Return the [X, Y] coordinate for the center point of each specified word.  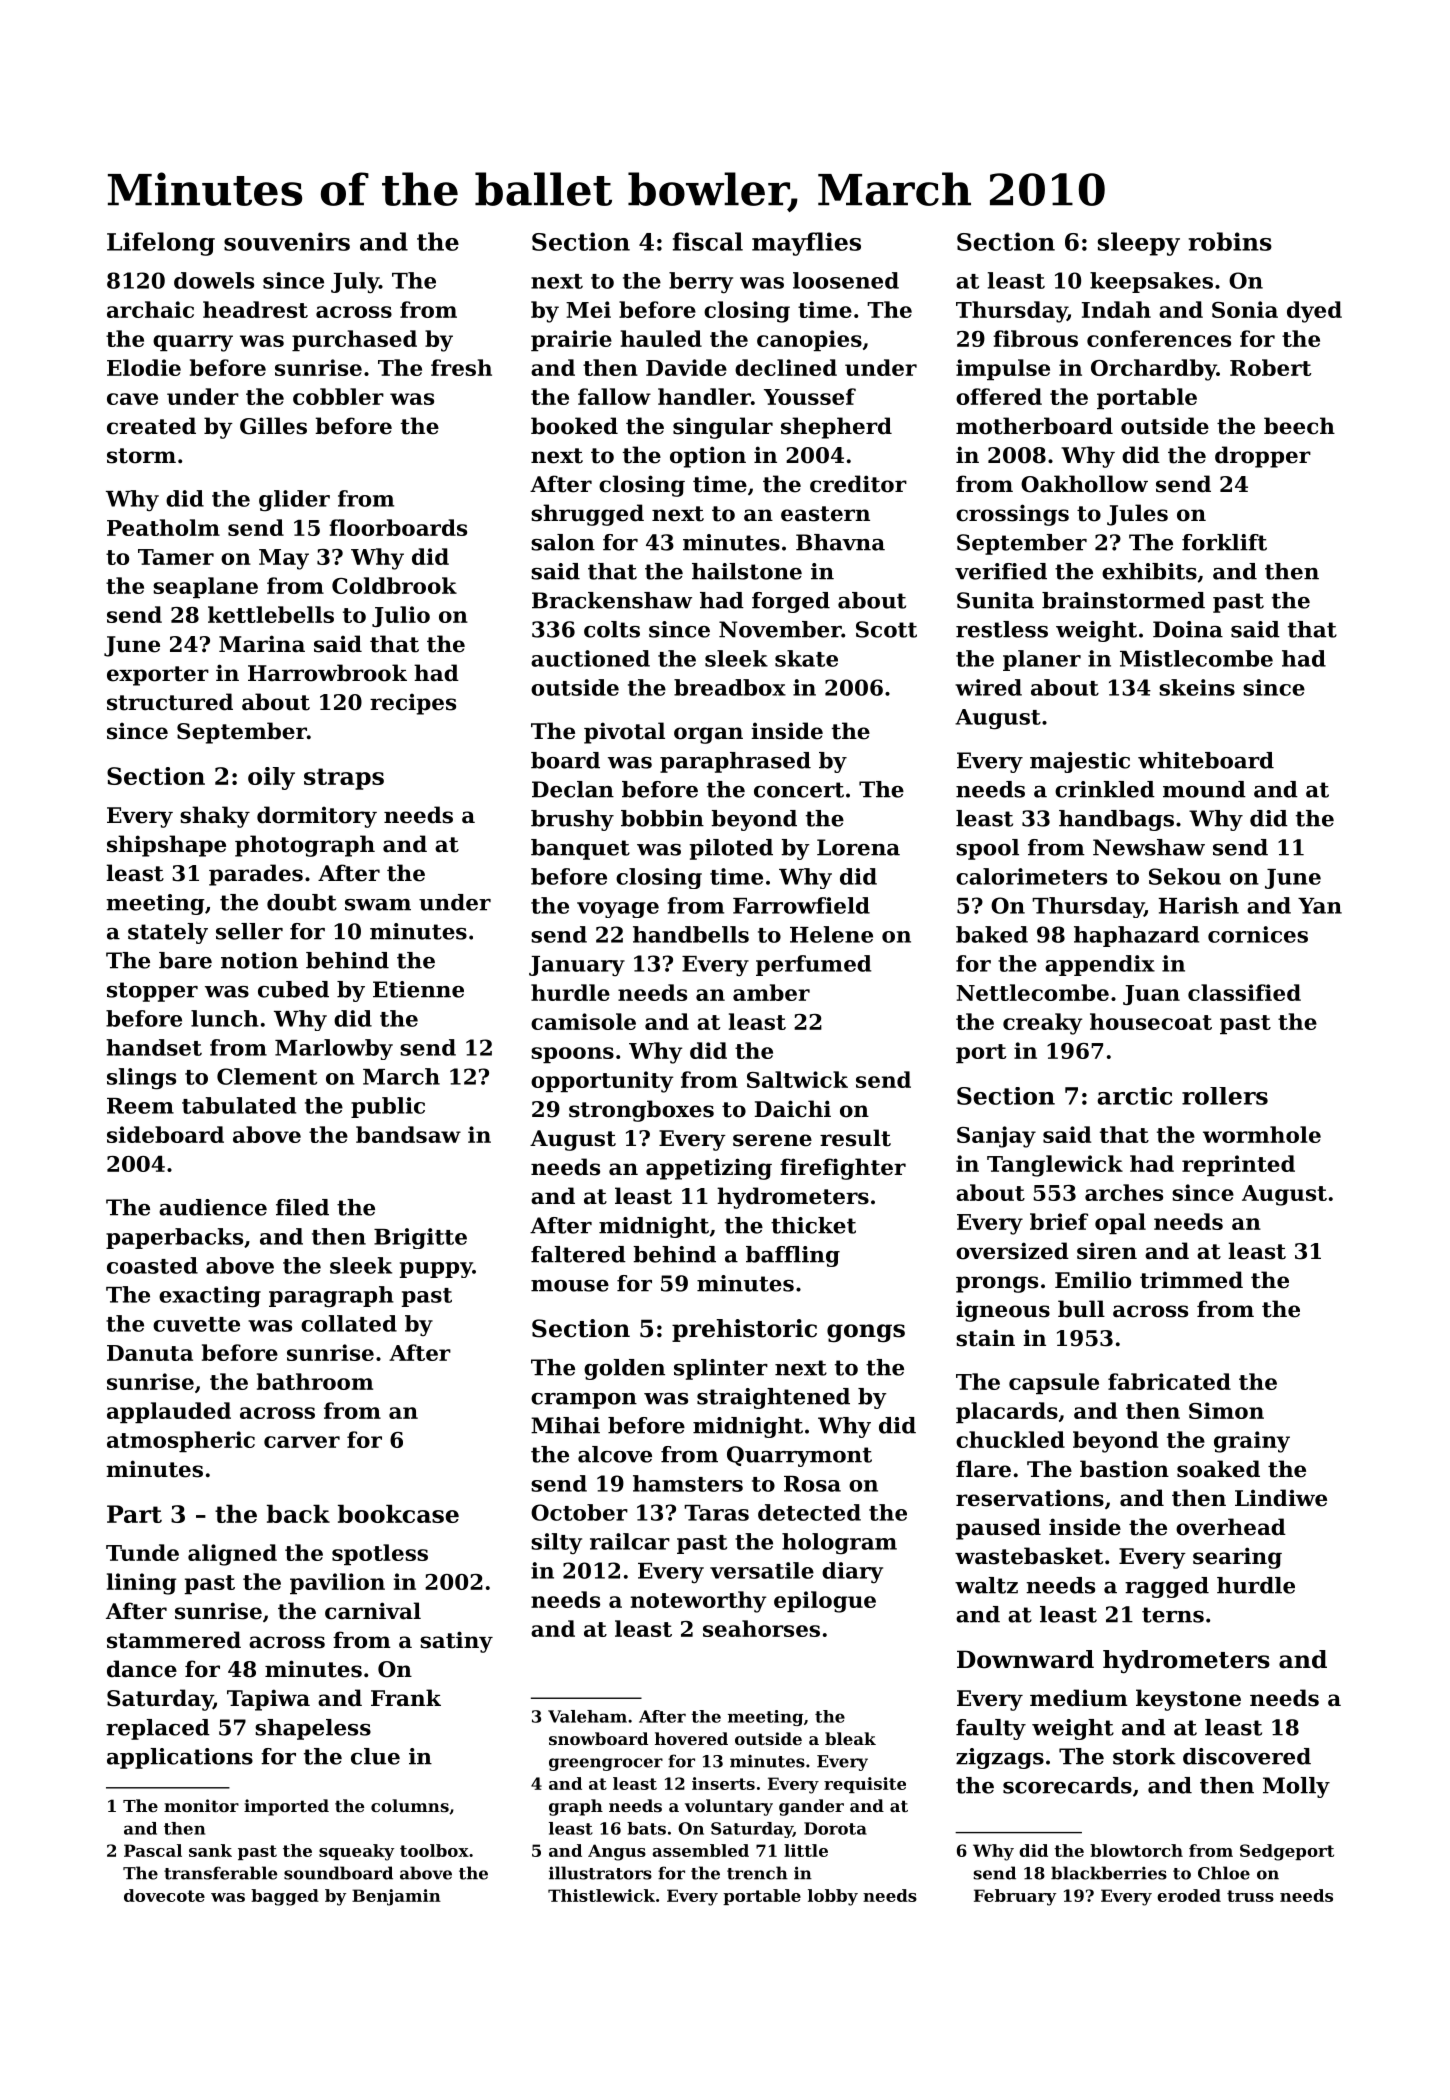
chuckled [1010, 1439]
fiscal [708, 241]
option [708, 457]
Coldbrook [394, 585]
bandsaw [408, 1134]
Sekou [1185, 876]
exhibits [1149, 571]
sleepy [1139, 244]
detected [809, 1512]
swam [378, 905]
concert [799, 790]
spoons [572, 1055]
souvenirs [287, 241]
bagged [285, 1897]
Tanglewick [1055, 1166]
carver [302, 1442]
